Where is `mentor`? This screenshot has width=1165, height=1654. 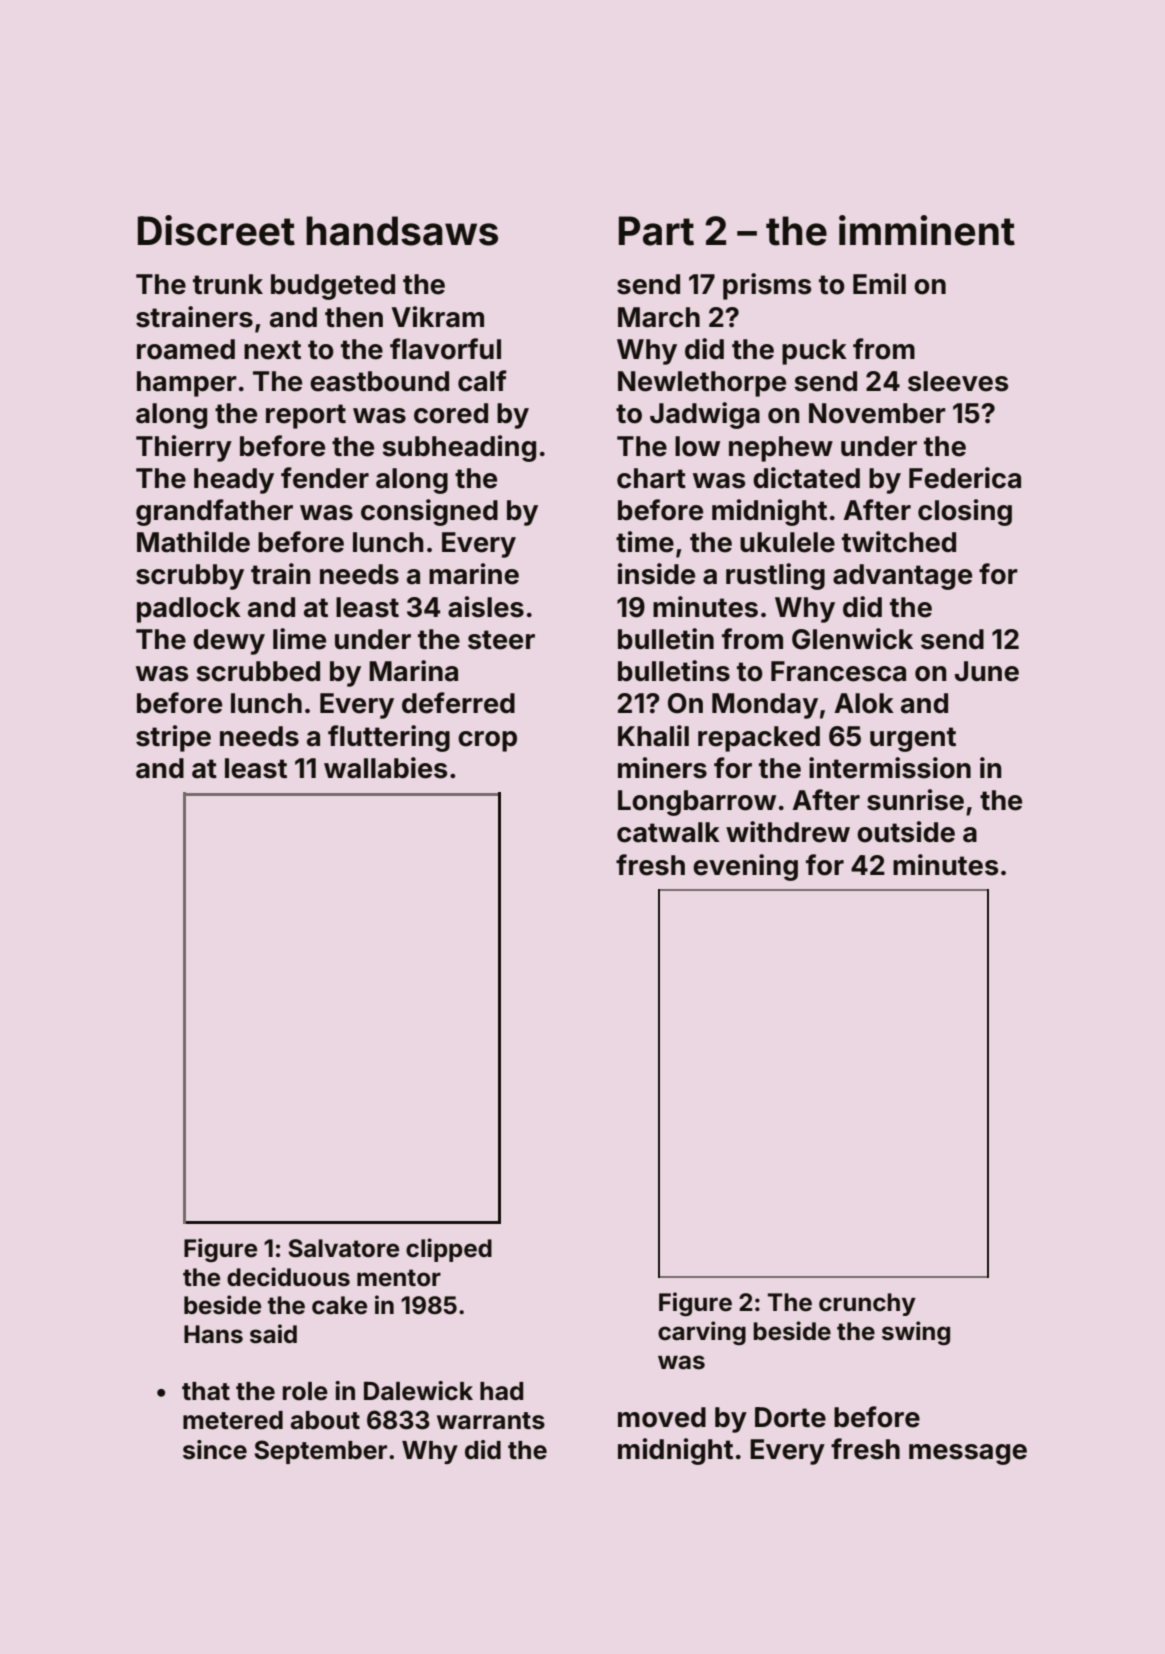 mentor is located at coordinates (399, 1278).
